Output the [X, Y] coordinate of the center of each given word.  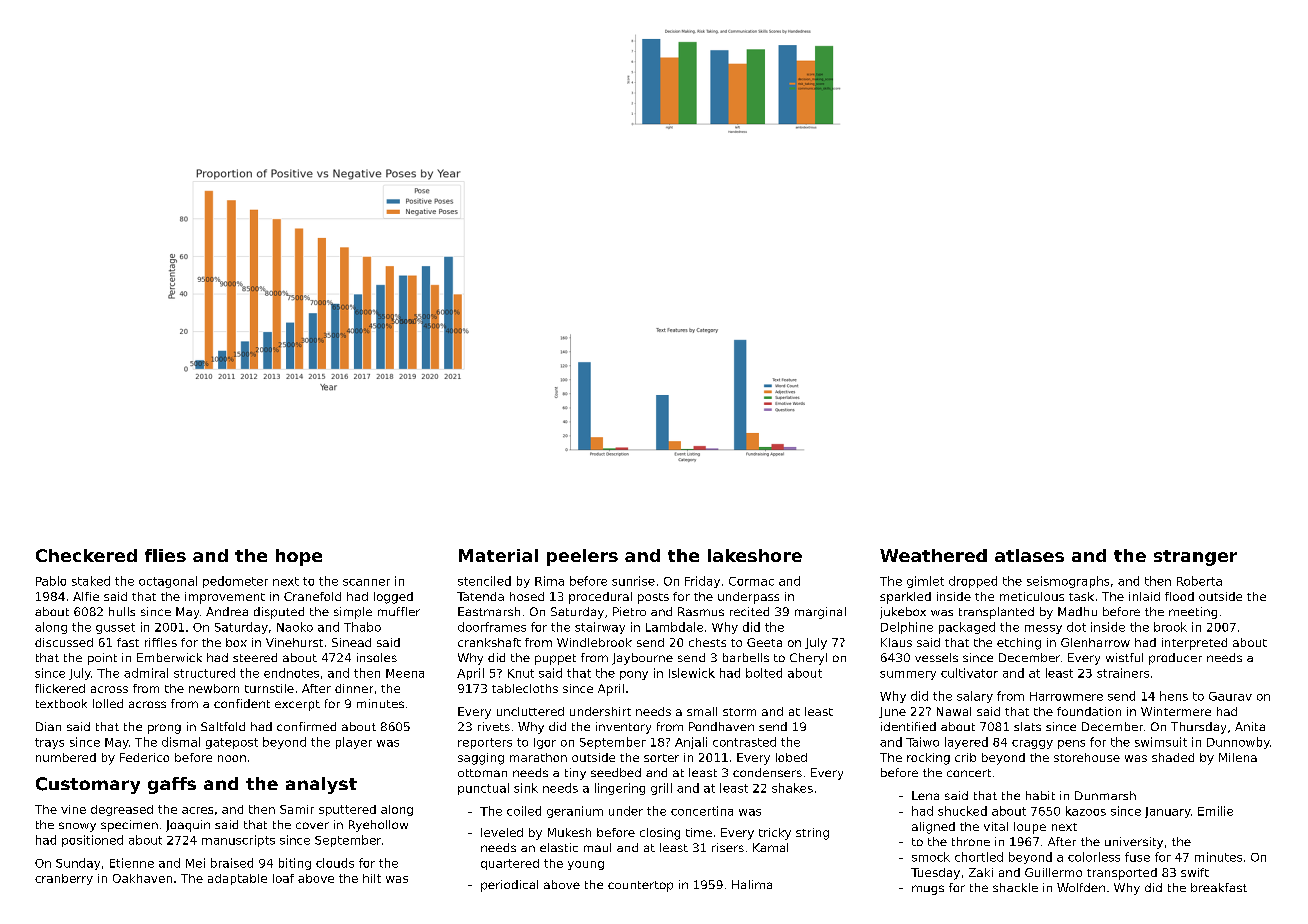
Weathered [933, 555]
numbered [66, 757]
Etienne [132, 863]
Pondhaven [721, 726]
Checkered [86, 555]
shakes [792, 788]
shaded [1173, 757]
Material [498, 555]
